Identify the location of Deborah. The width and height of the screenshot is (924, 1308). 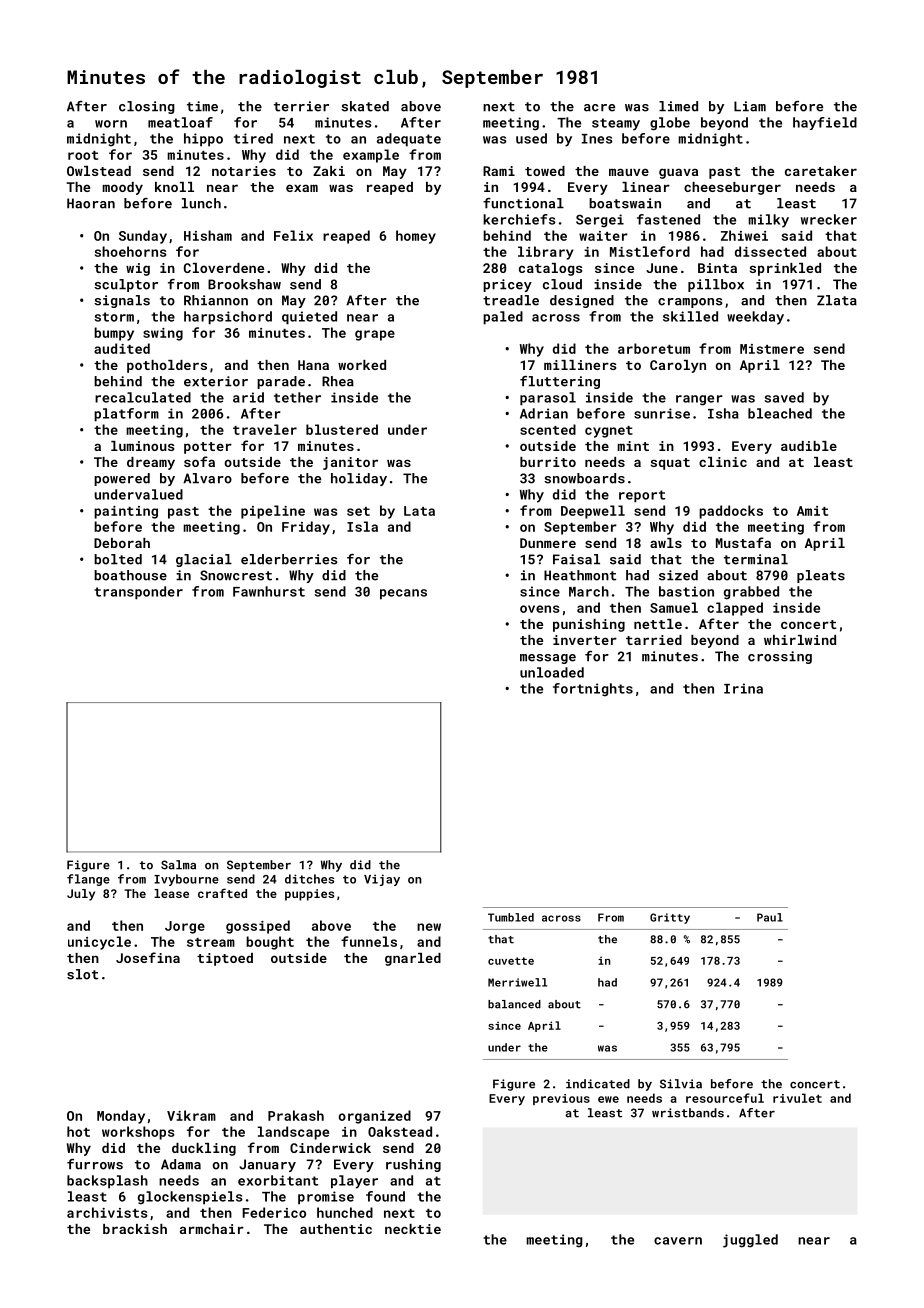
(122, 543).
